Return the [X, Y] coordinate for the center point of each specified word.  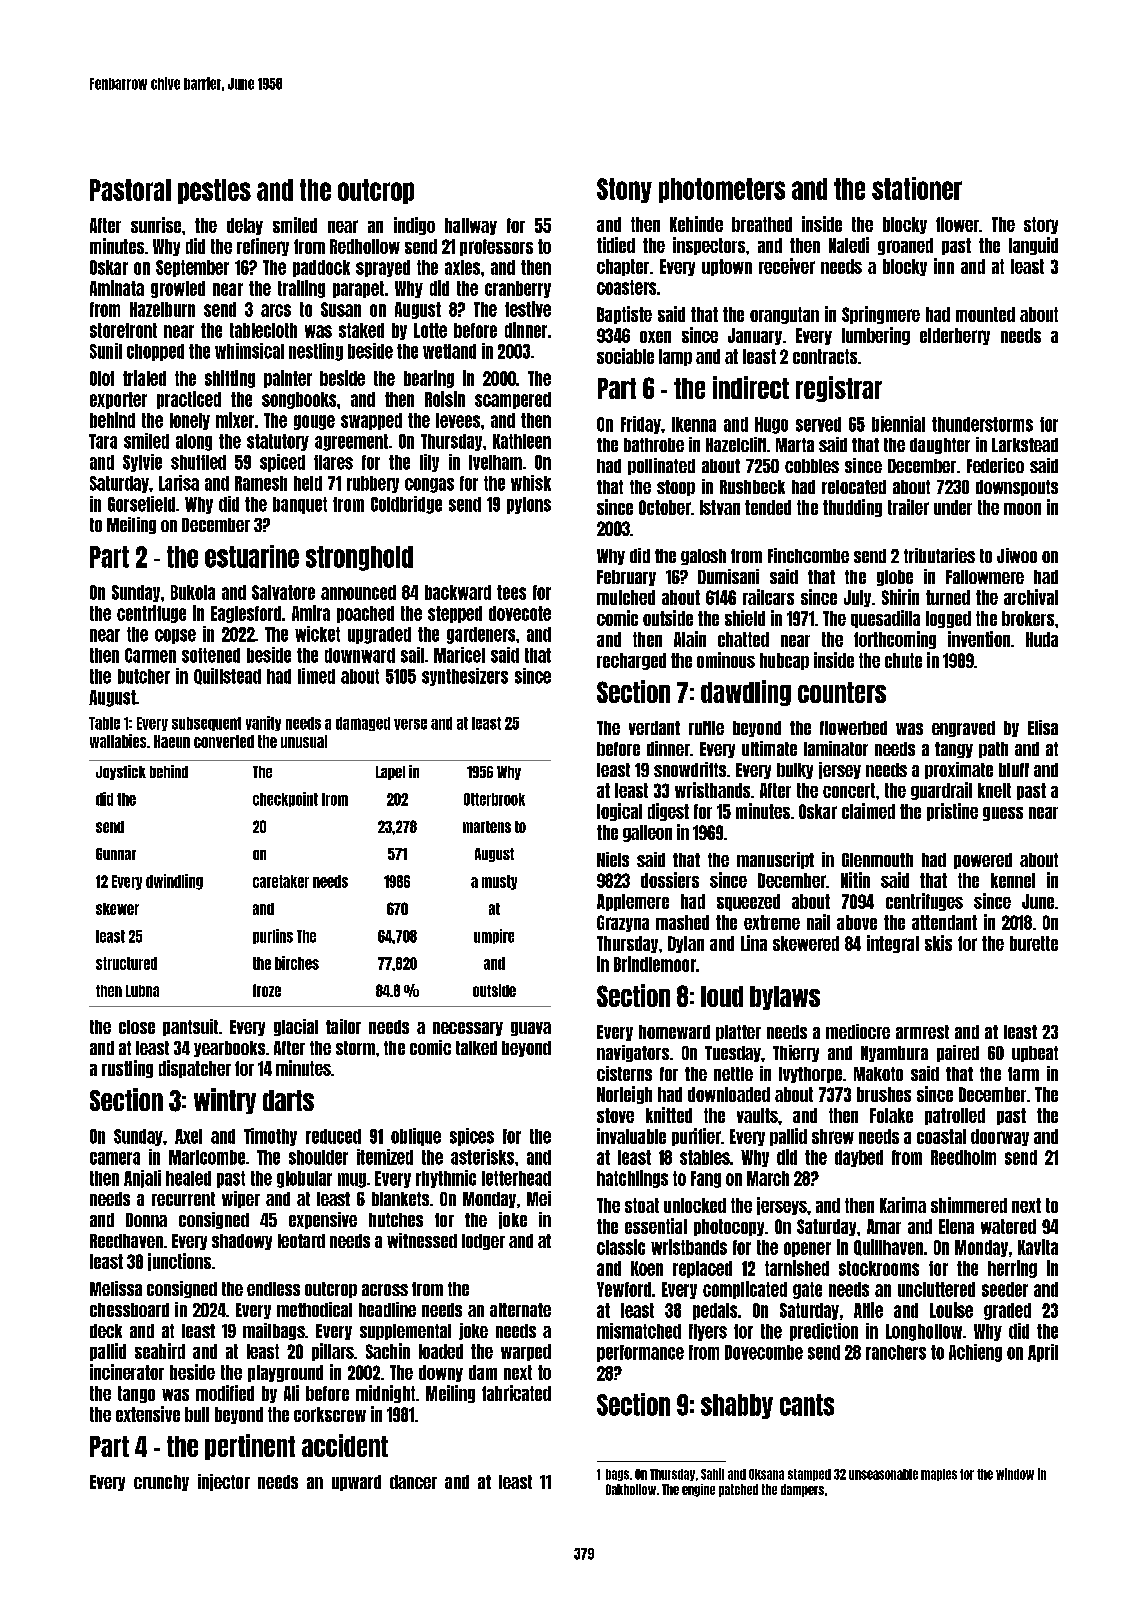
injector [224, 1482]
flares [333, 462]
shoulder [318, 1157]
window [1015, 1474]
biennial [898, 424]
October [665, 507]
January [755, 336]
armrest [922, 1032]
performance [640, 1353]
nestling [316, 352]
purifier [696, 1137]
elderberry [955, 336]
